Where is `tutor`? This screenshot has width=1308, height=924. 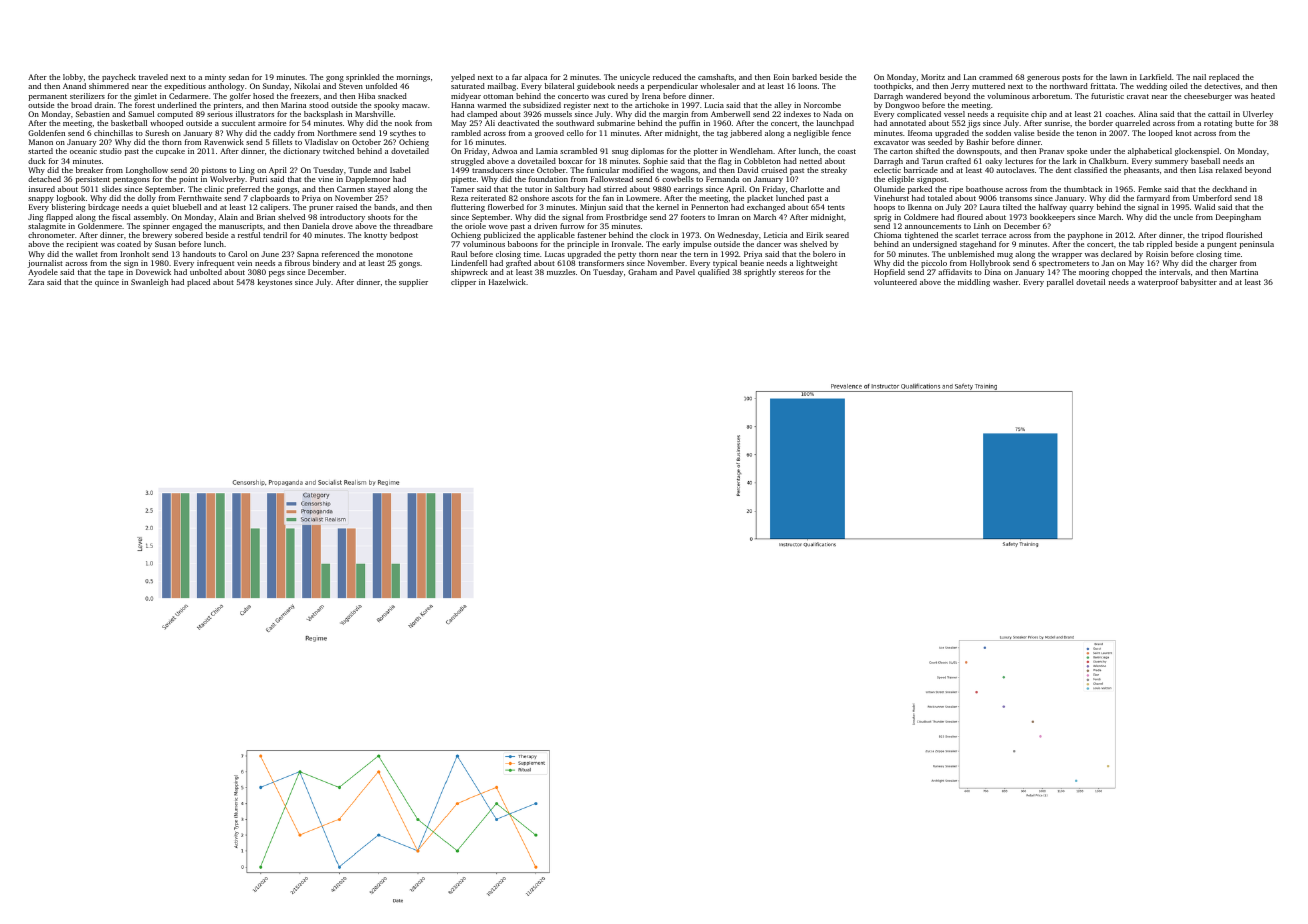
tutor is located at coordinates (534, 189).
